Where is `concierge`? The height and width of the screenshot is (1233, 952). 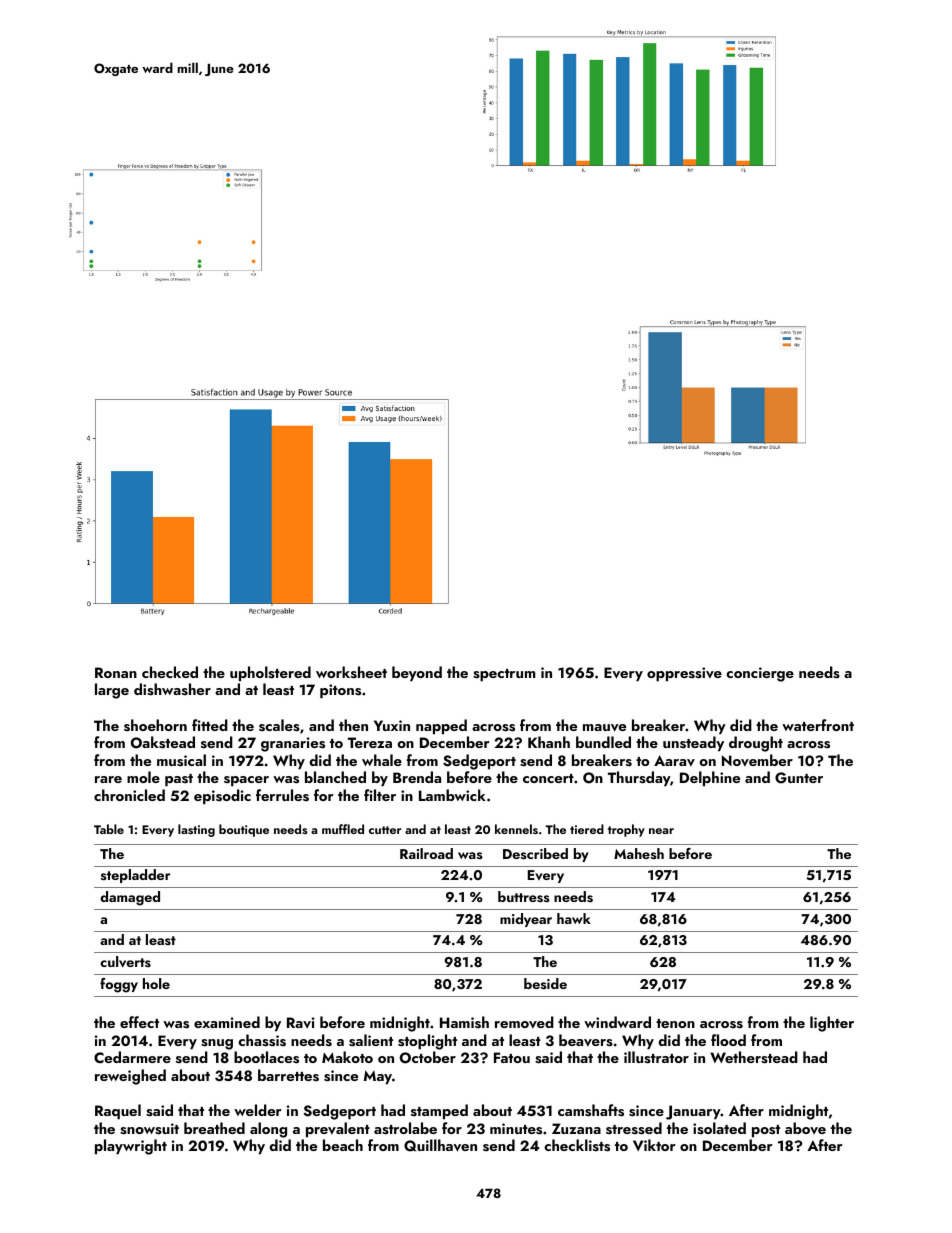 concierge is located at coordinates (760, 674).
